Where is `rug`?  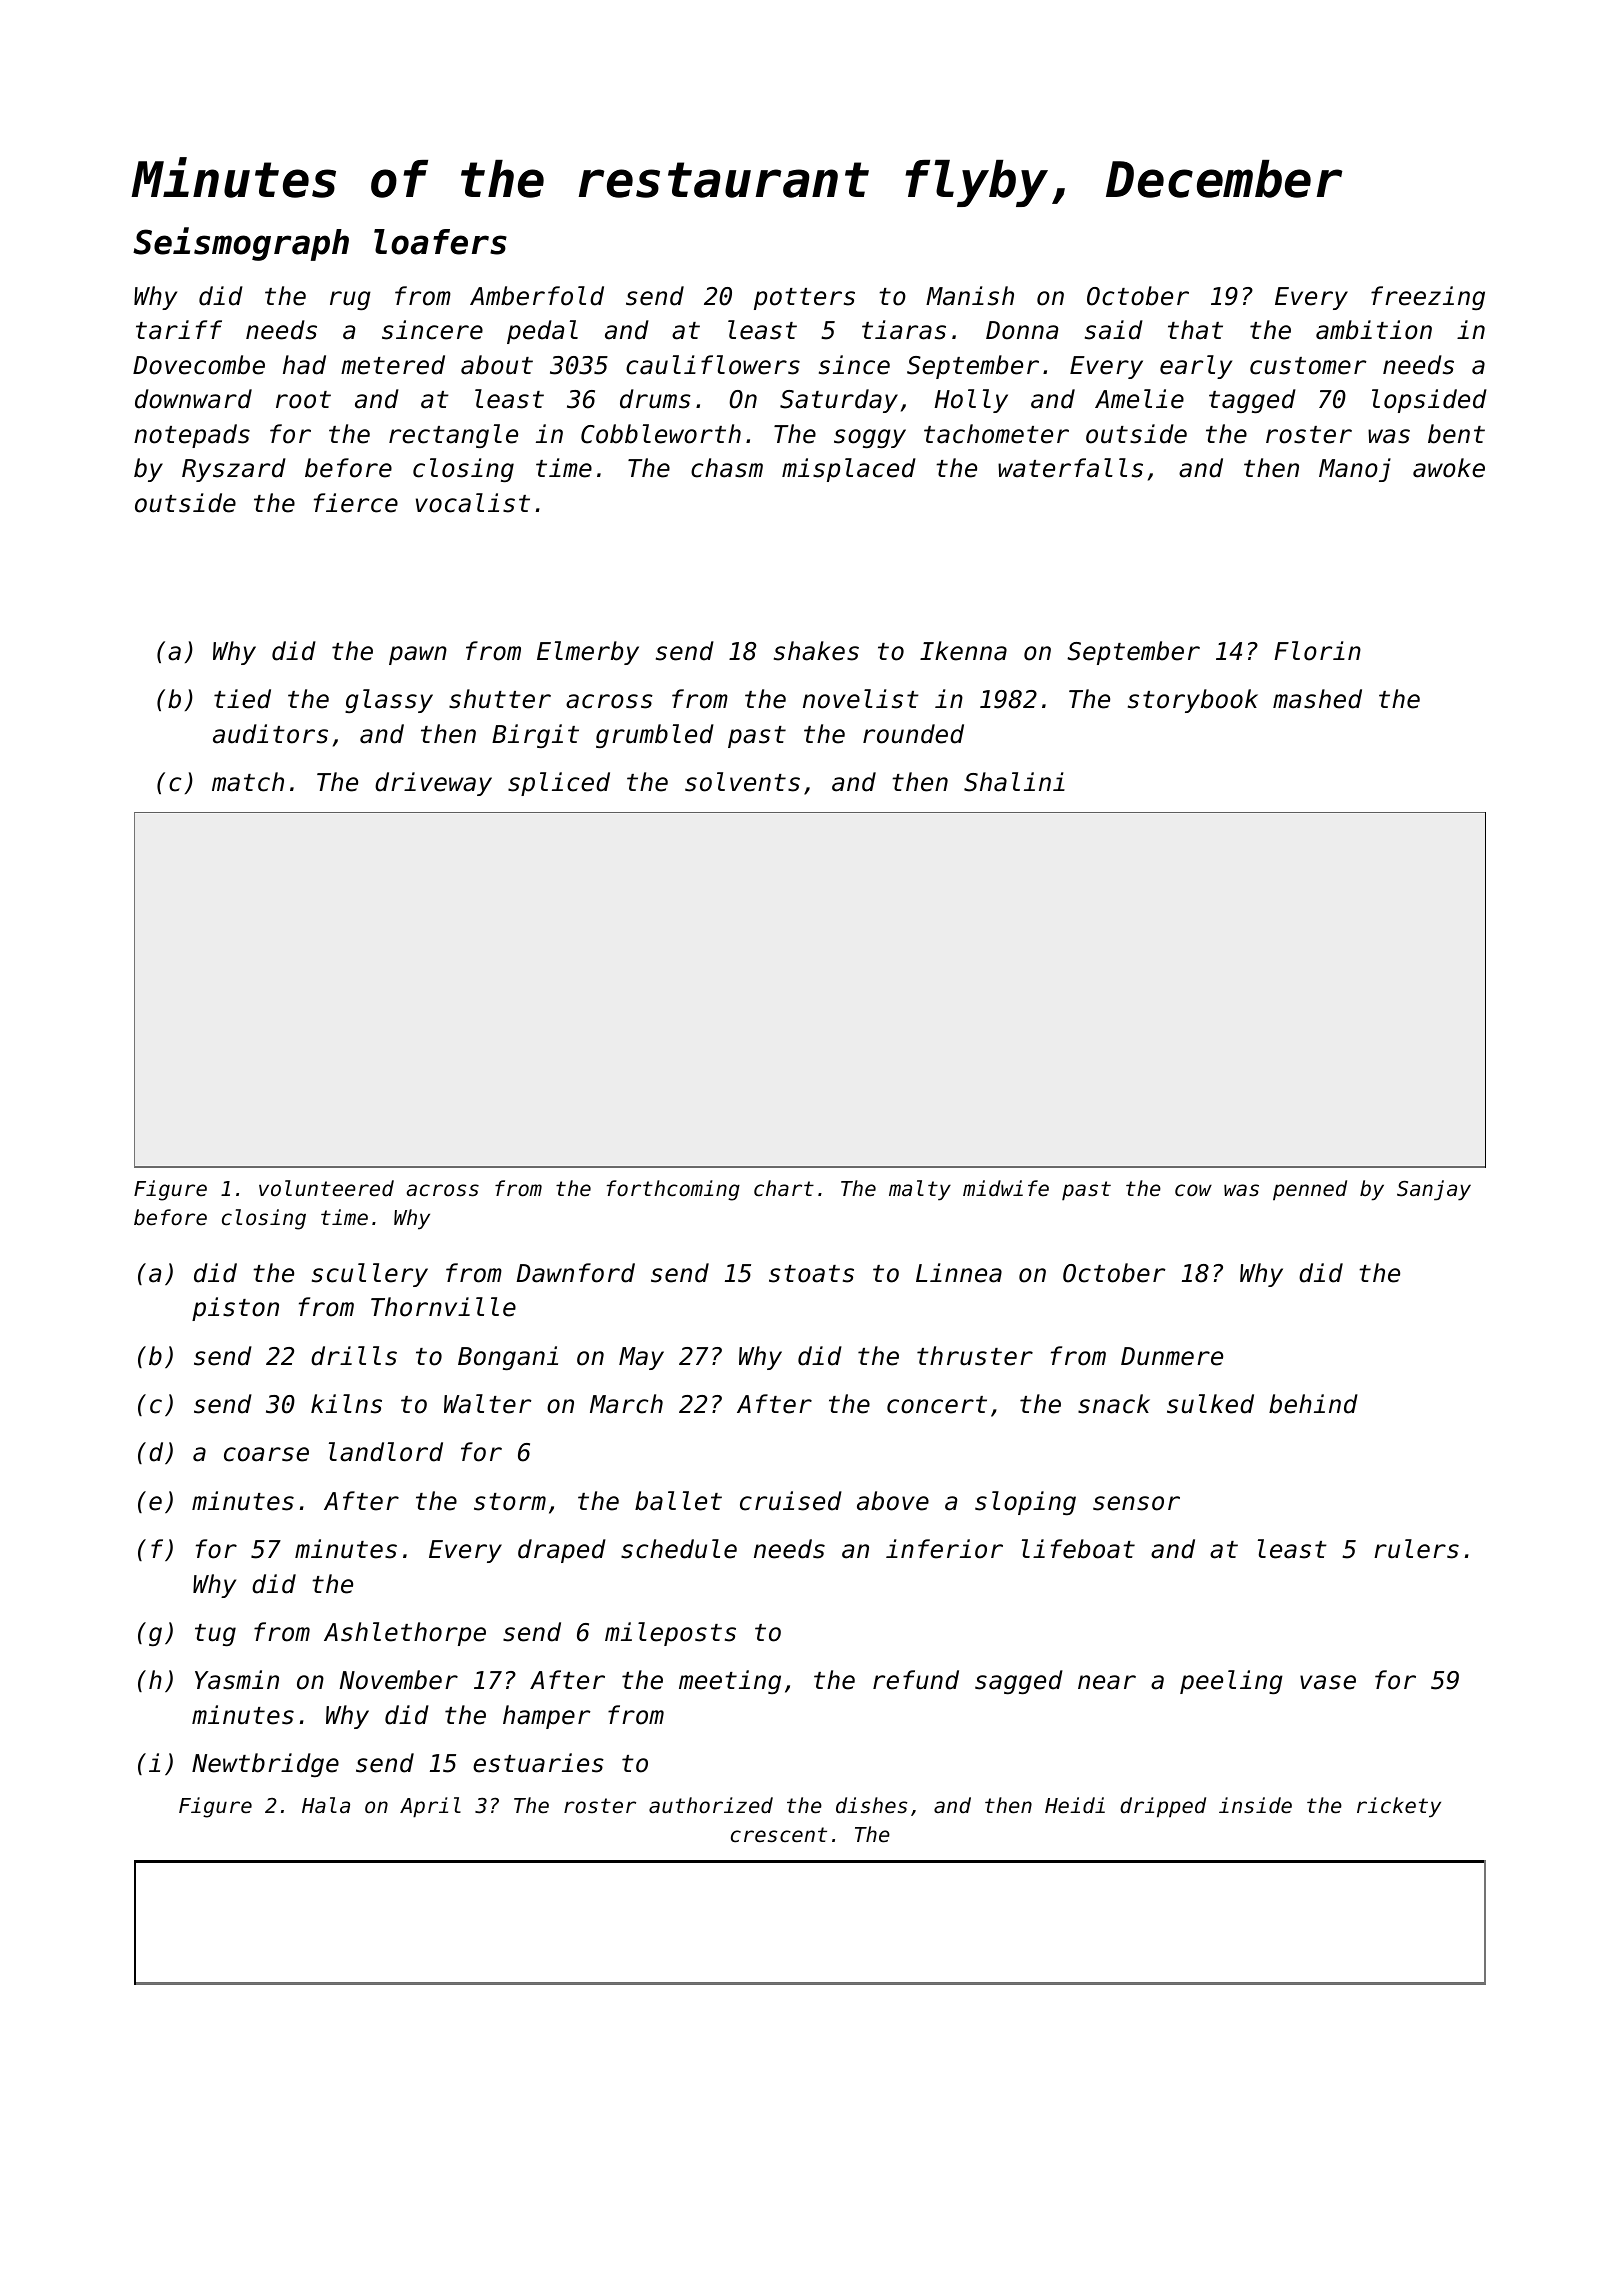 rug is located at coordinates (350, 300).
